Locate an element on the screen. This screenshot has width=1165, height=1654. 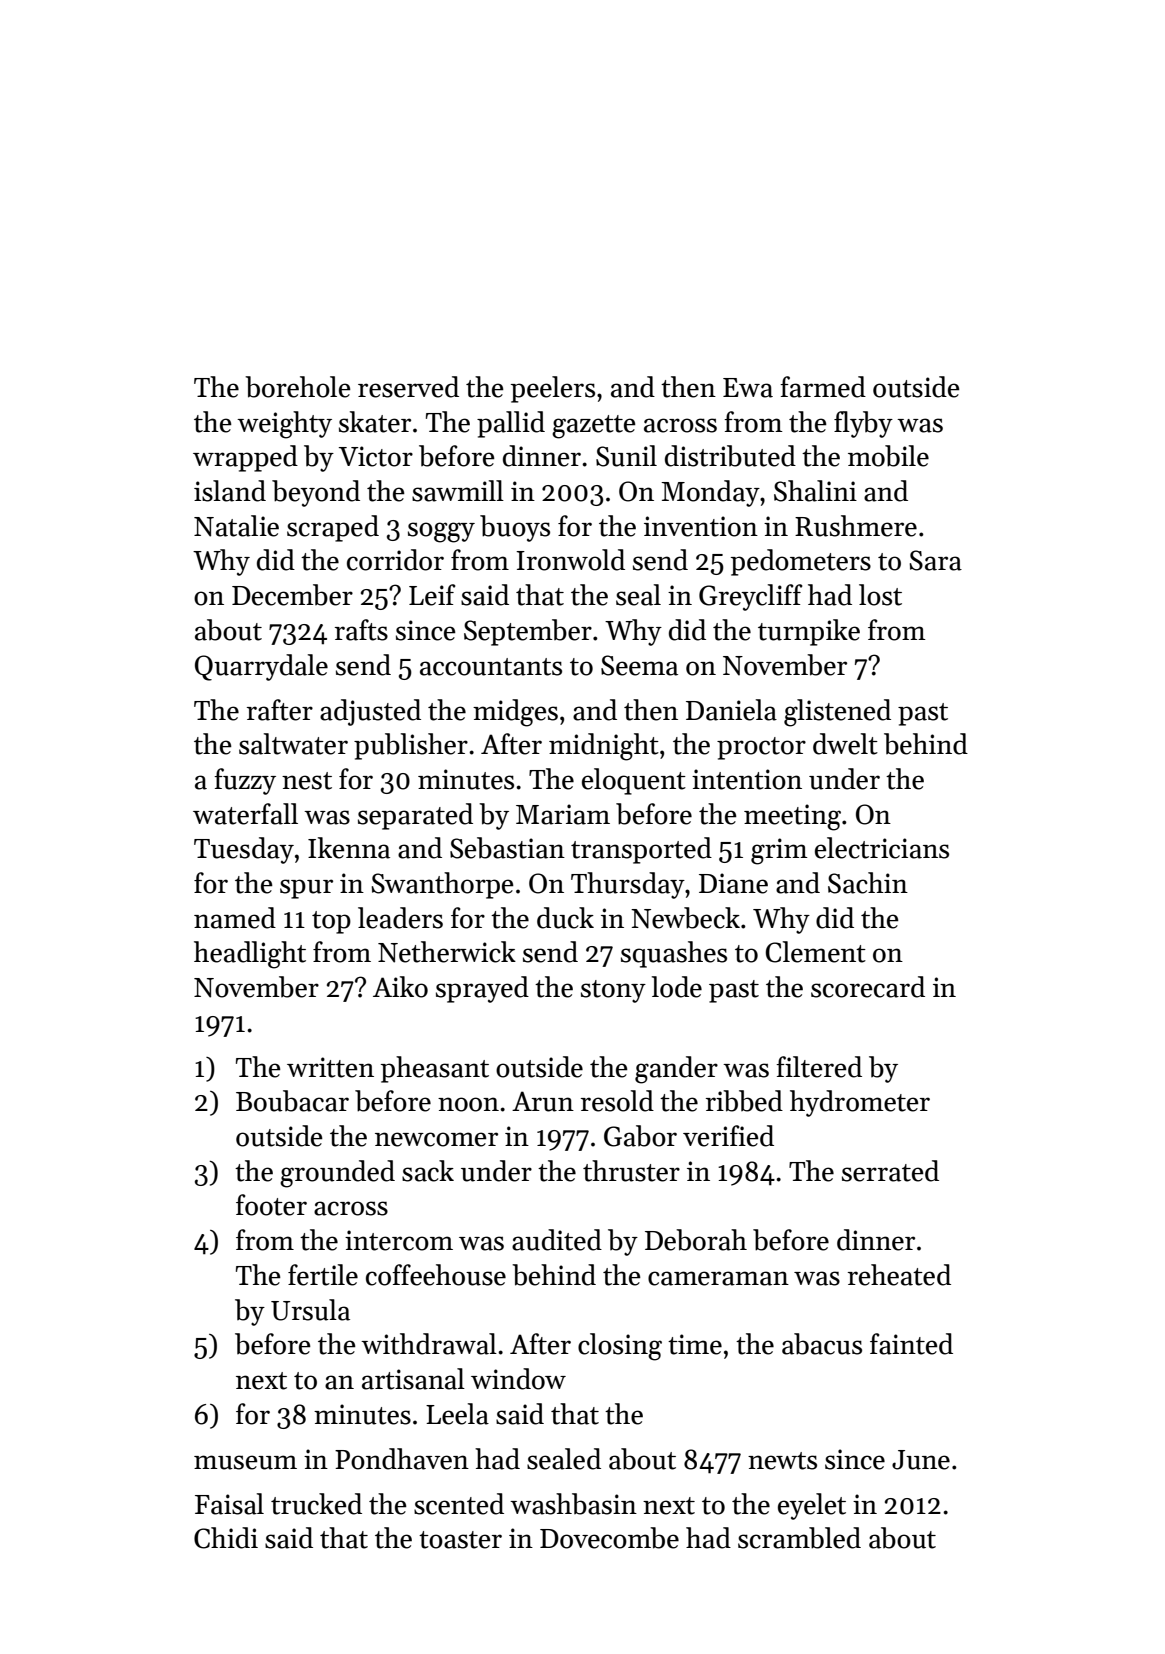
lode is located at coordinates (677, 987).
